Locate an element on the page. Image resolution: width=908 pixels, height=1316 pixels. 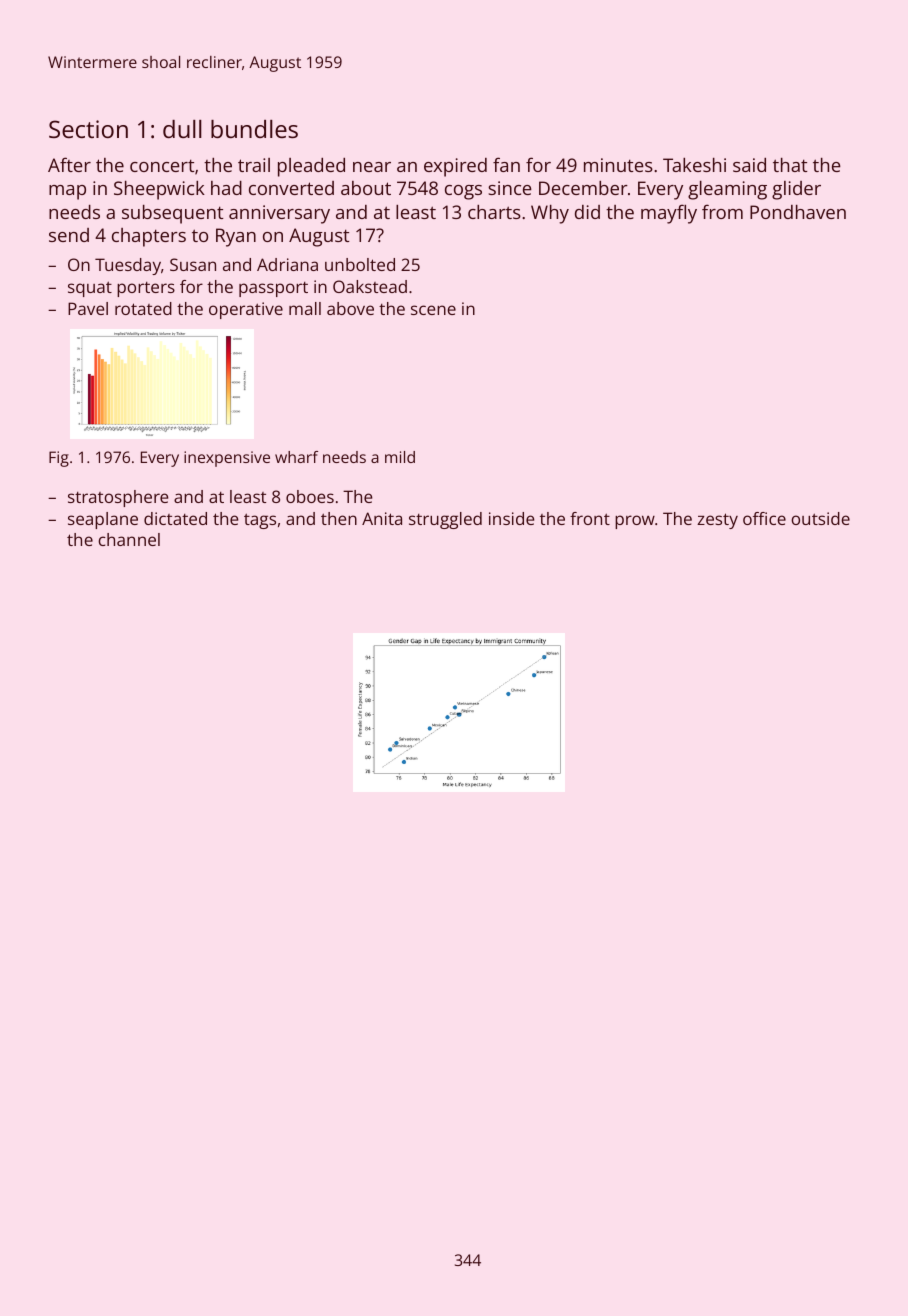
struggled is located at coordinates (445, 520).
